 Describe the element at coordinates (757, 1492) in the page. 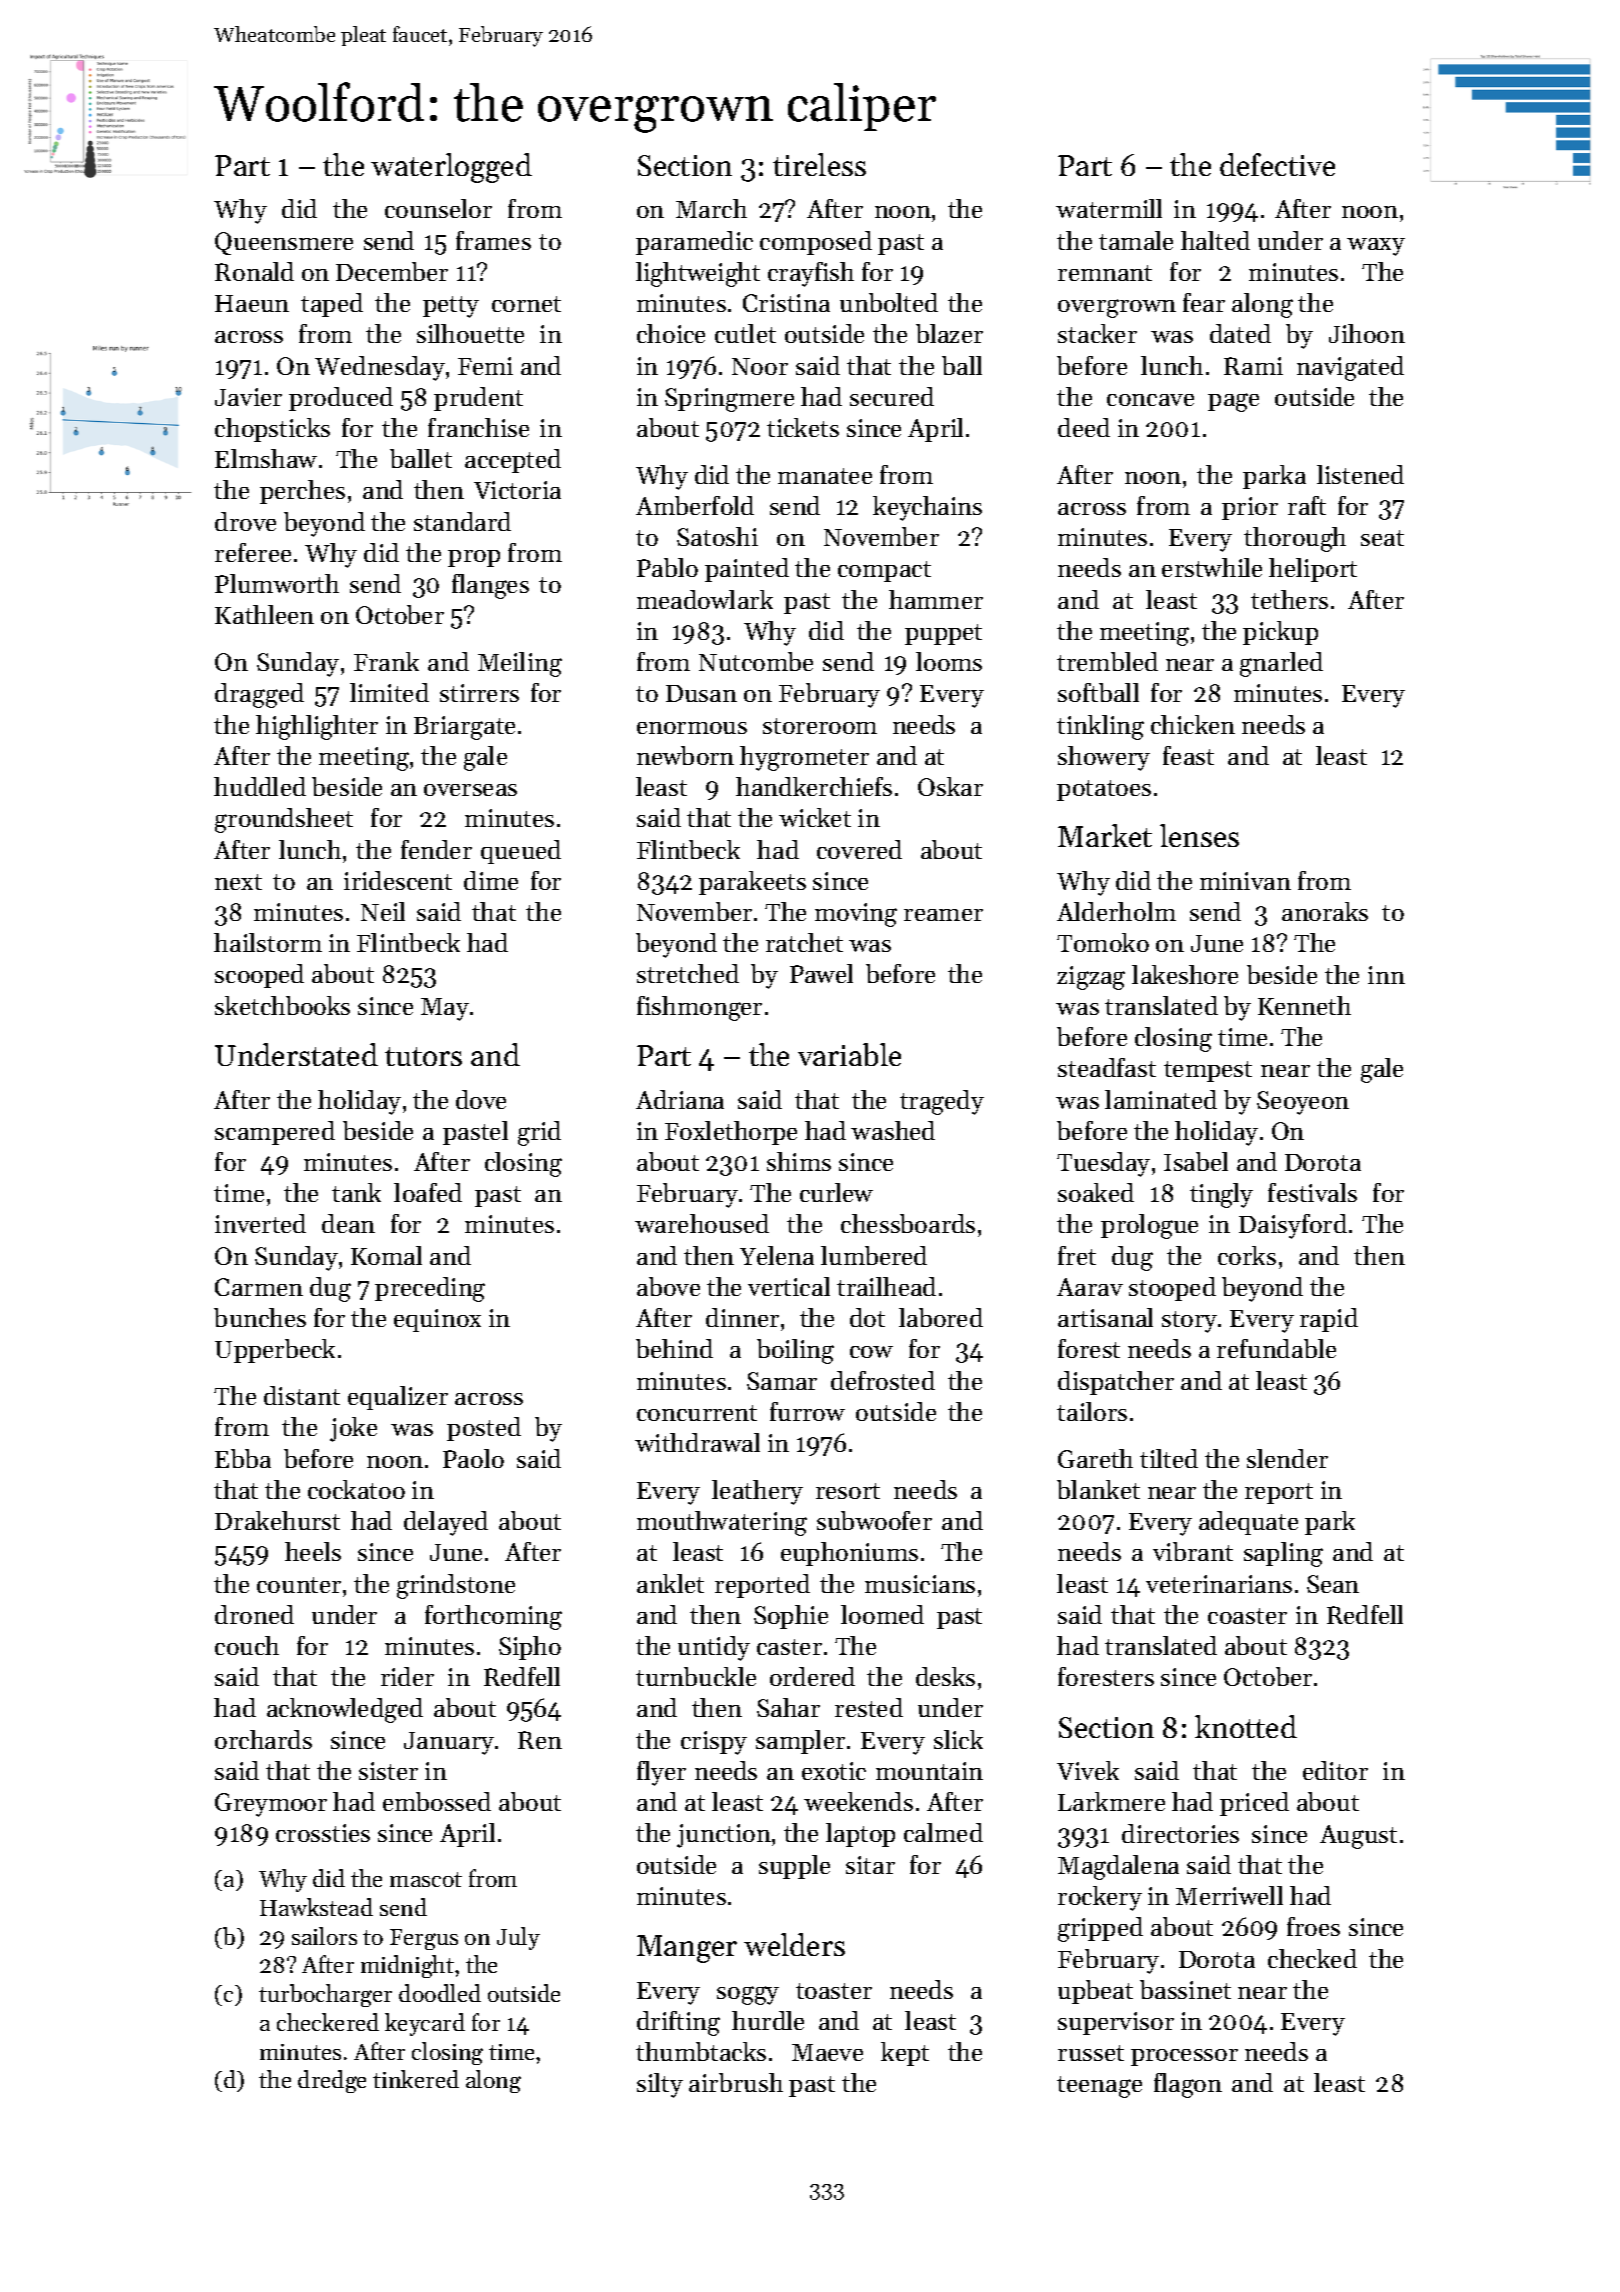

I see `leathery` at that location.
